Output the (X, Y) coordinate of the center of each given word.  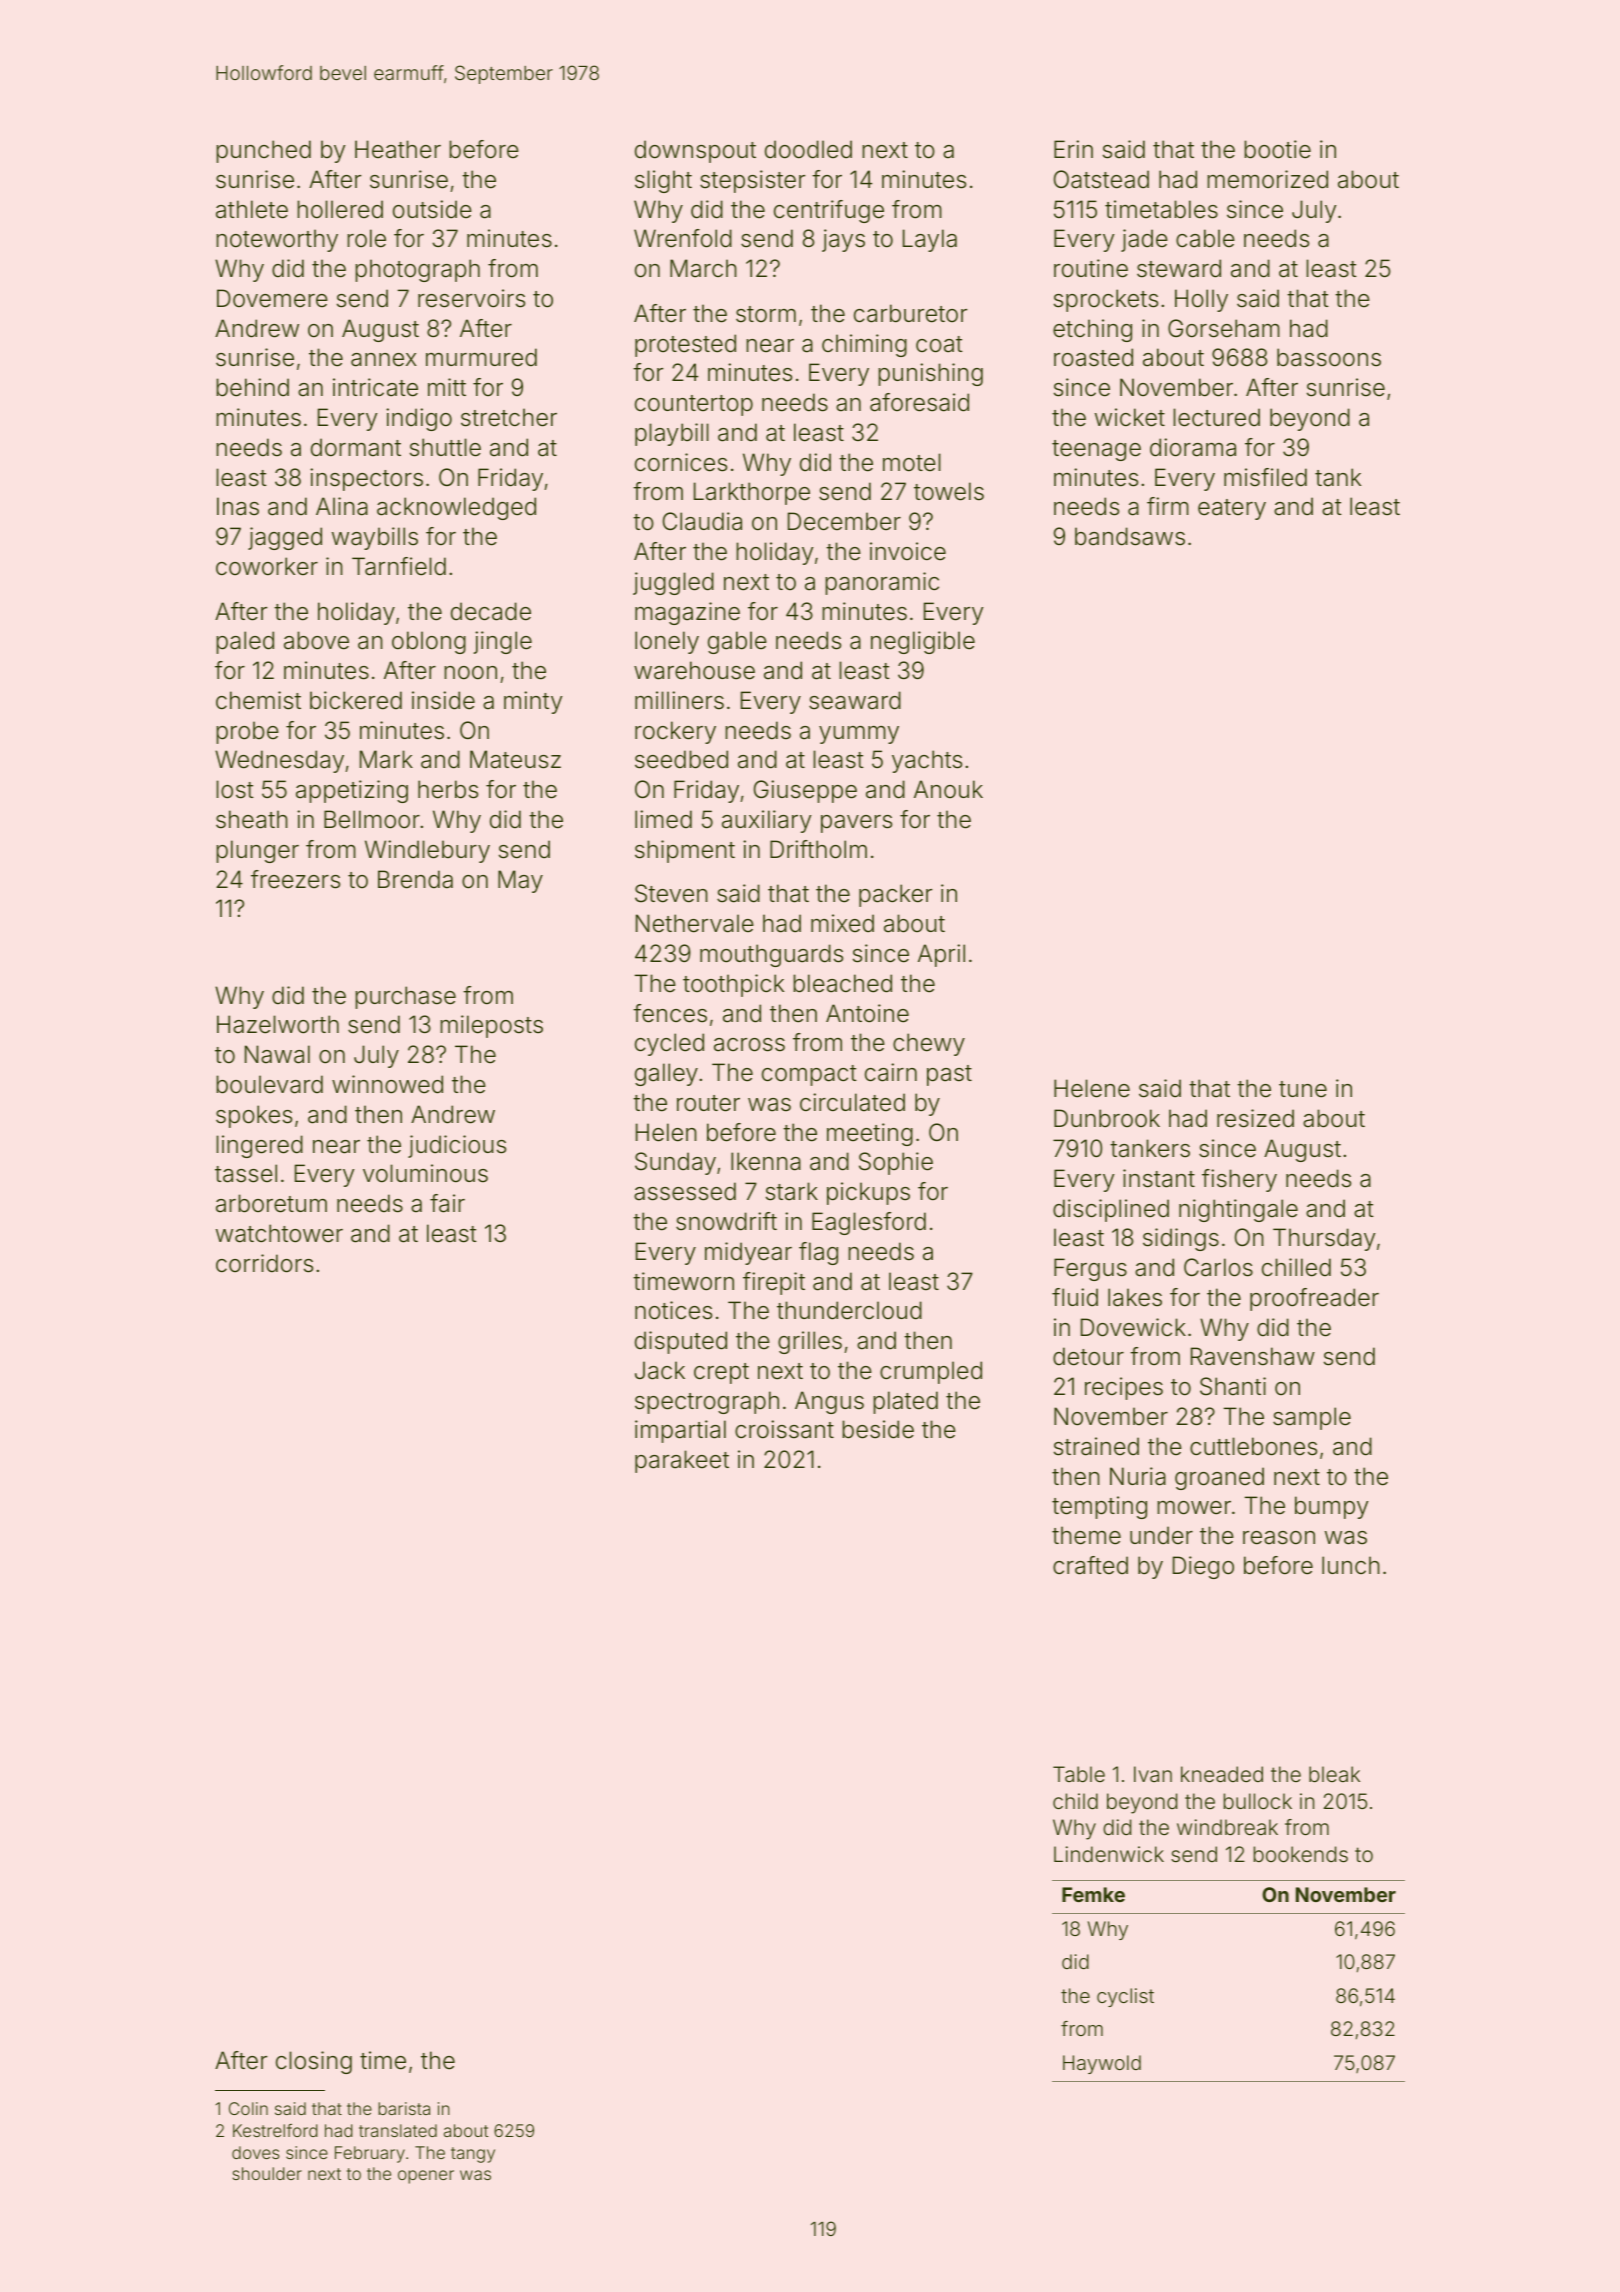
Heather (398, 149)
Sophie (896, 1163)
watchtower (279, 1233)
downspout (695, 151)
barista (404, 2108)
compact (809, 1075)
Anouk (948, 789)
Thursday (1324, 1239)
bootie (1277, 149)
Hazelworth (278, 1024)
